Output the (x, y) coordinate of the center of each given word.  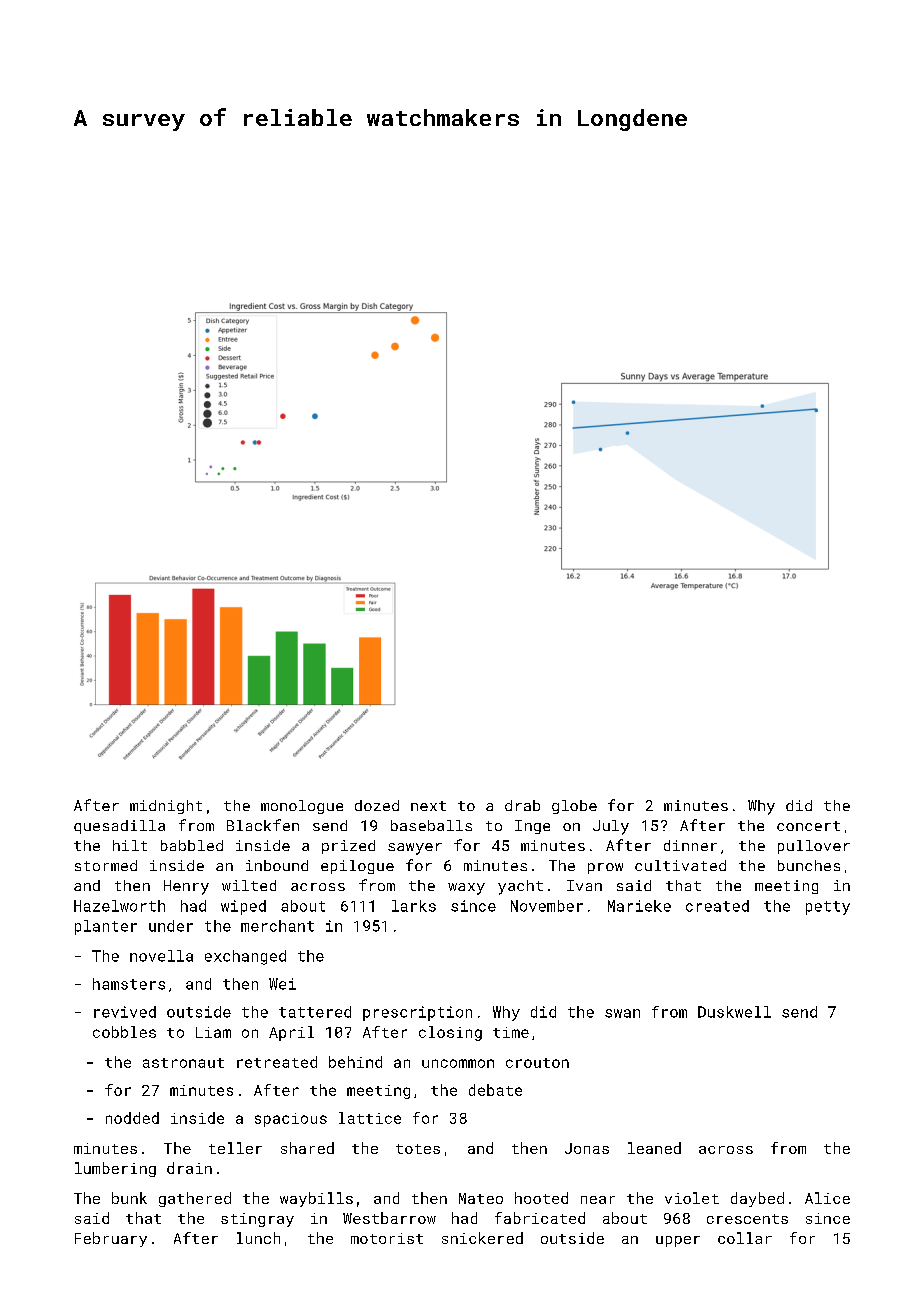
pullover (814, 847)
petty (828, 908)
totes (418, 1149)
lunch (258, 1238)
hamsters (129, 984)
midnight (166, 807)
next (428, 806)
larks (414, 906)
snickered (482, 1238)
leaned (654, 1148)
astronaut (183, 1063)
